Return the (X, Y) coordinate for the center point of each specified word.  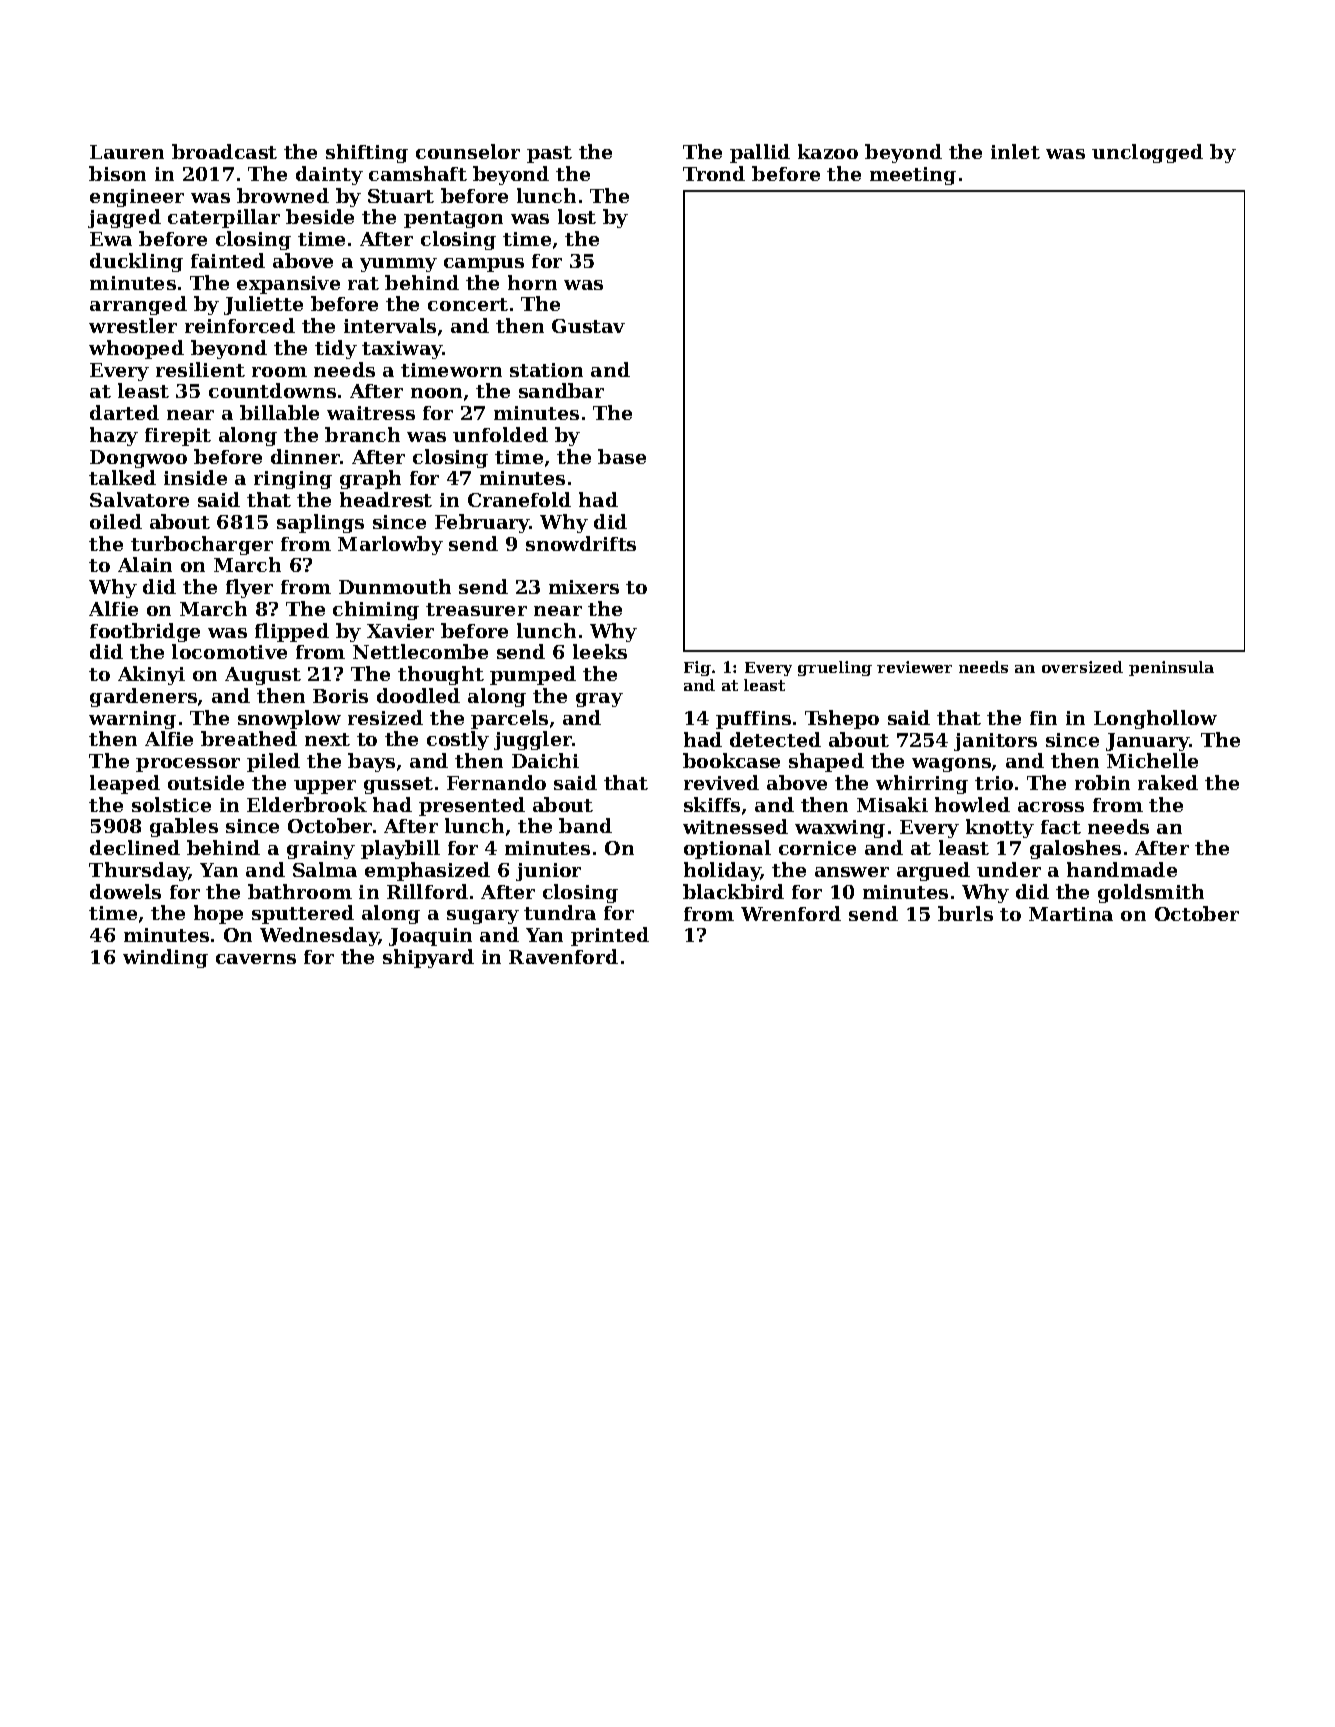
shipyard (428, 958)
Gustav (588, 326)
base (622, 456)
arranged (138, 305)
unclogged (1147, 153)
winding (165, 958)
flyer (249, 588)
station (546, 370)
